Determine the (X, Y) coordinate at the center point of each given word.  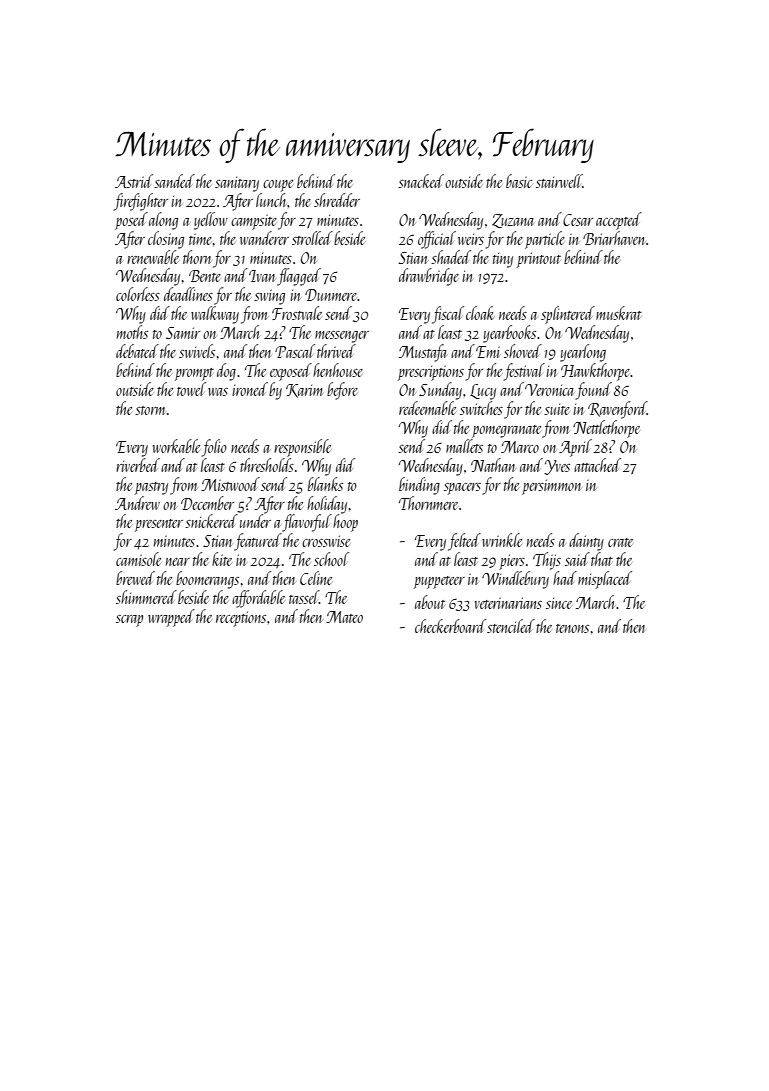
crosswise (326, 541)
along (163, 221)
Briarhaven (613, 238)
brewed (135, 578)
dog (226, 372)
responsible (302, 448)
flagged (299, 277)
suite (557, 409)
